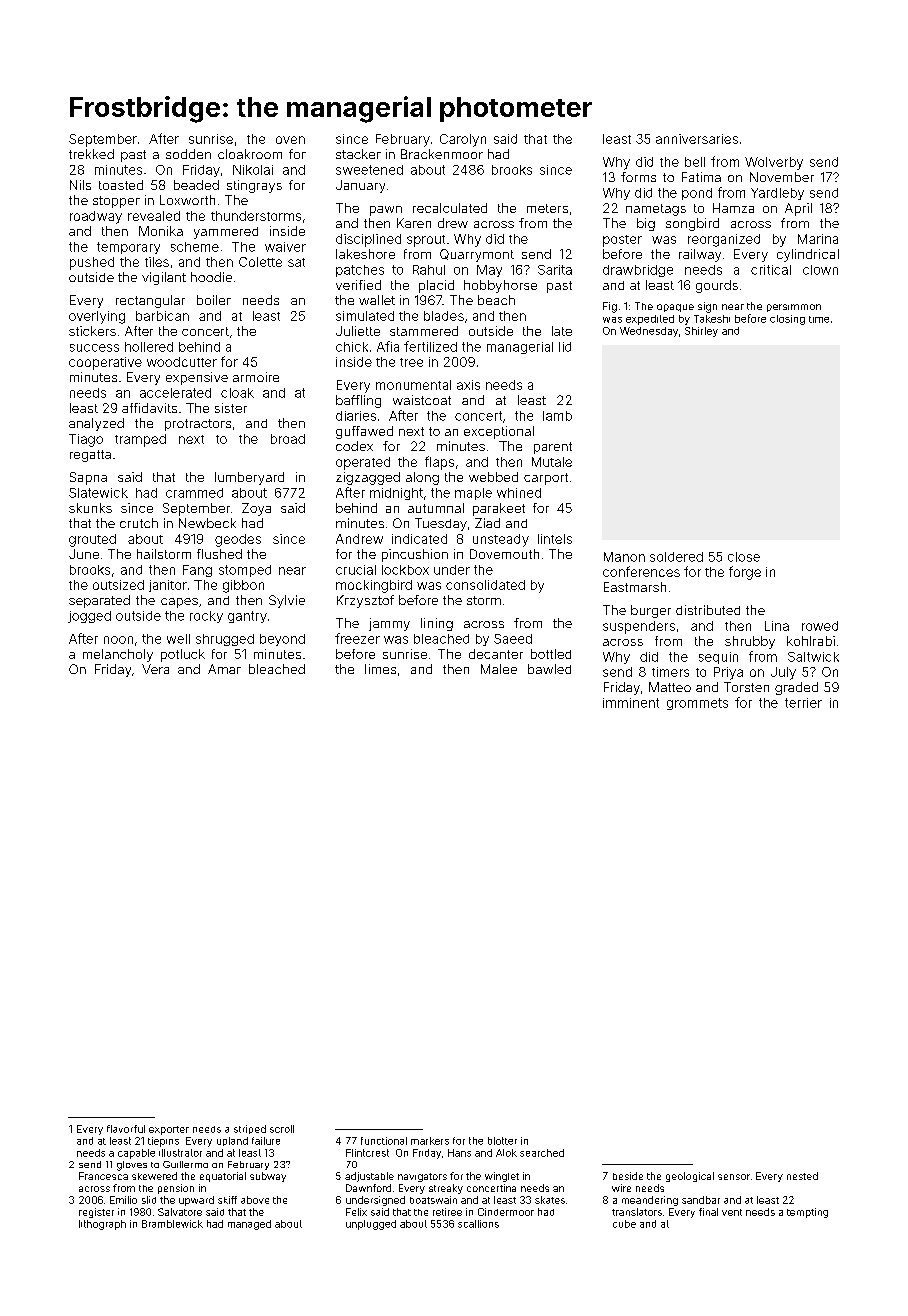 The height and width of the screenshot is (1316, 908). What do you see at coordinates (182, 362) in the screenshot?
I see `woodcutter` at bounding box center [182, 362].
